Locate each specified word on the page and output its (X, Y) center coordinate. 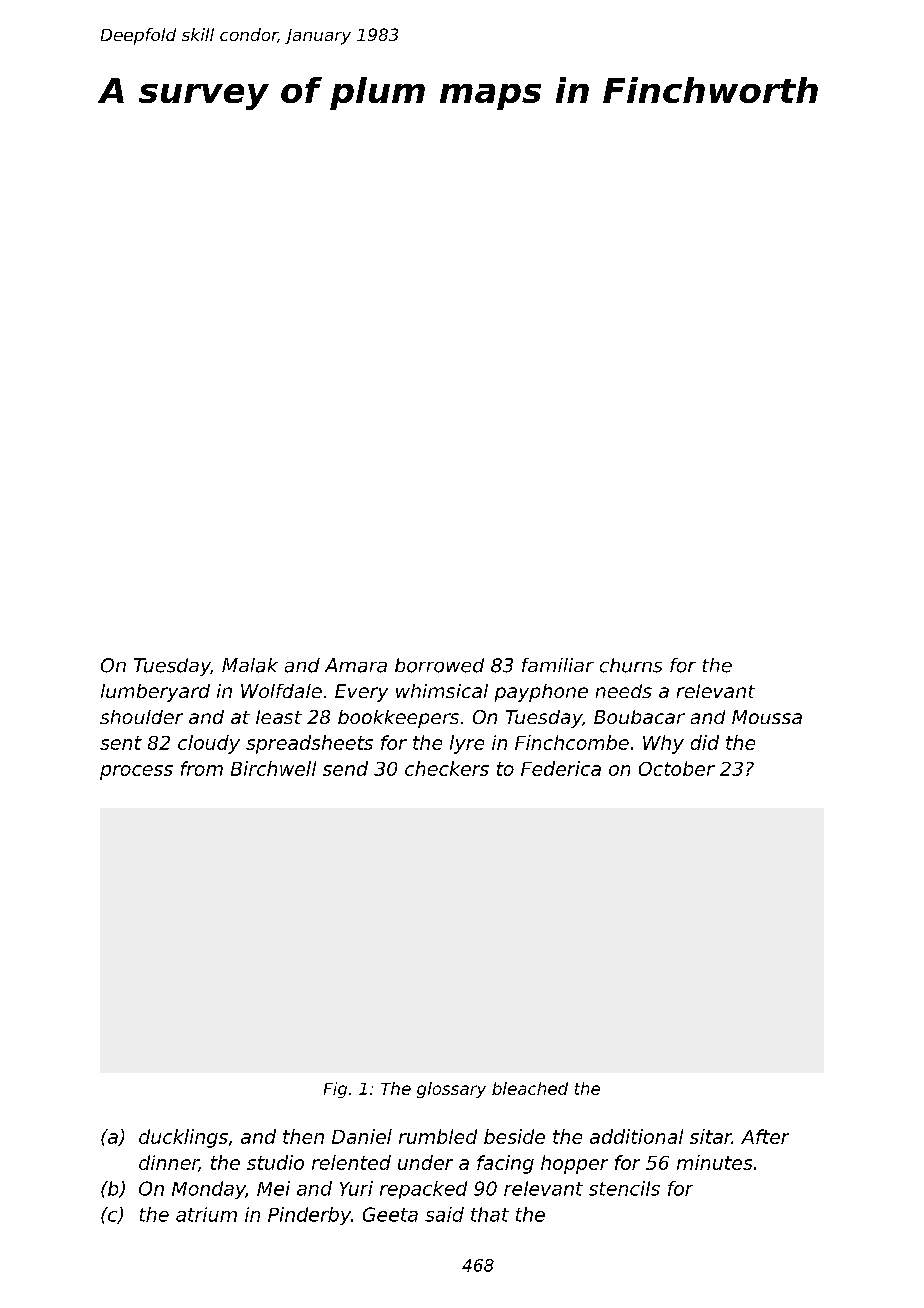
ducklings (183, 1138)
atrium (206, 1214)
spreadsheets (309, 744)
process (136, 772)
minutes (714, 1162)
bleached (530, 1088)
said (444, 1214)
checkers (447, 768)
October (677, 768)
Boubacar (639, 717)
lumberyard (155, 693)
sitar (711, 1136)
